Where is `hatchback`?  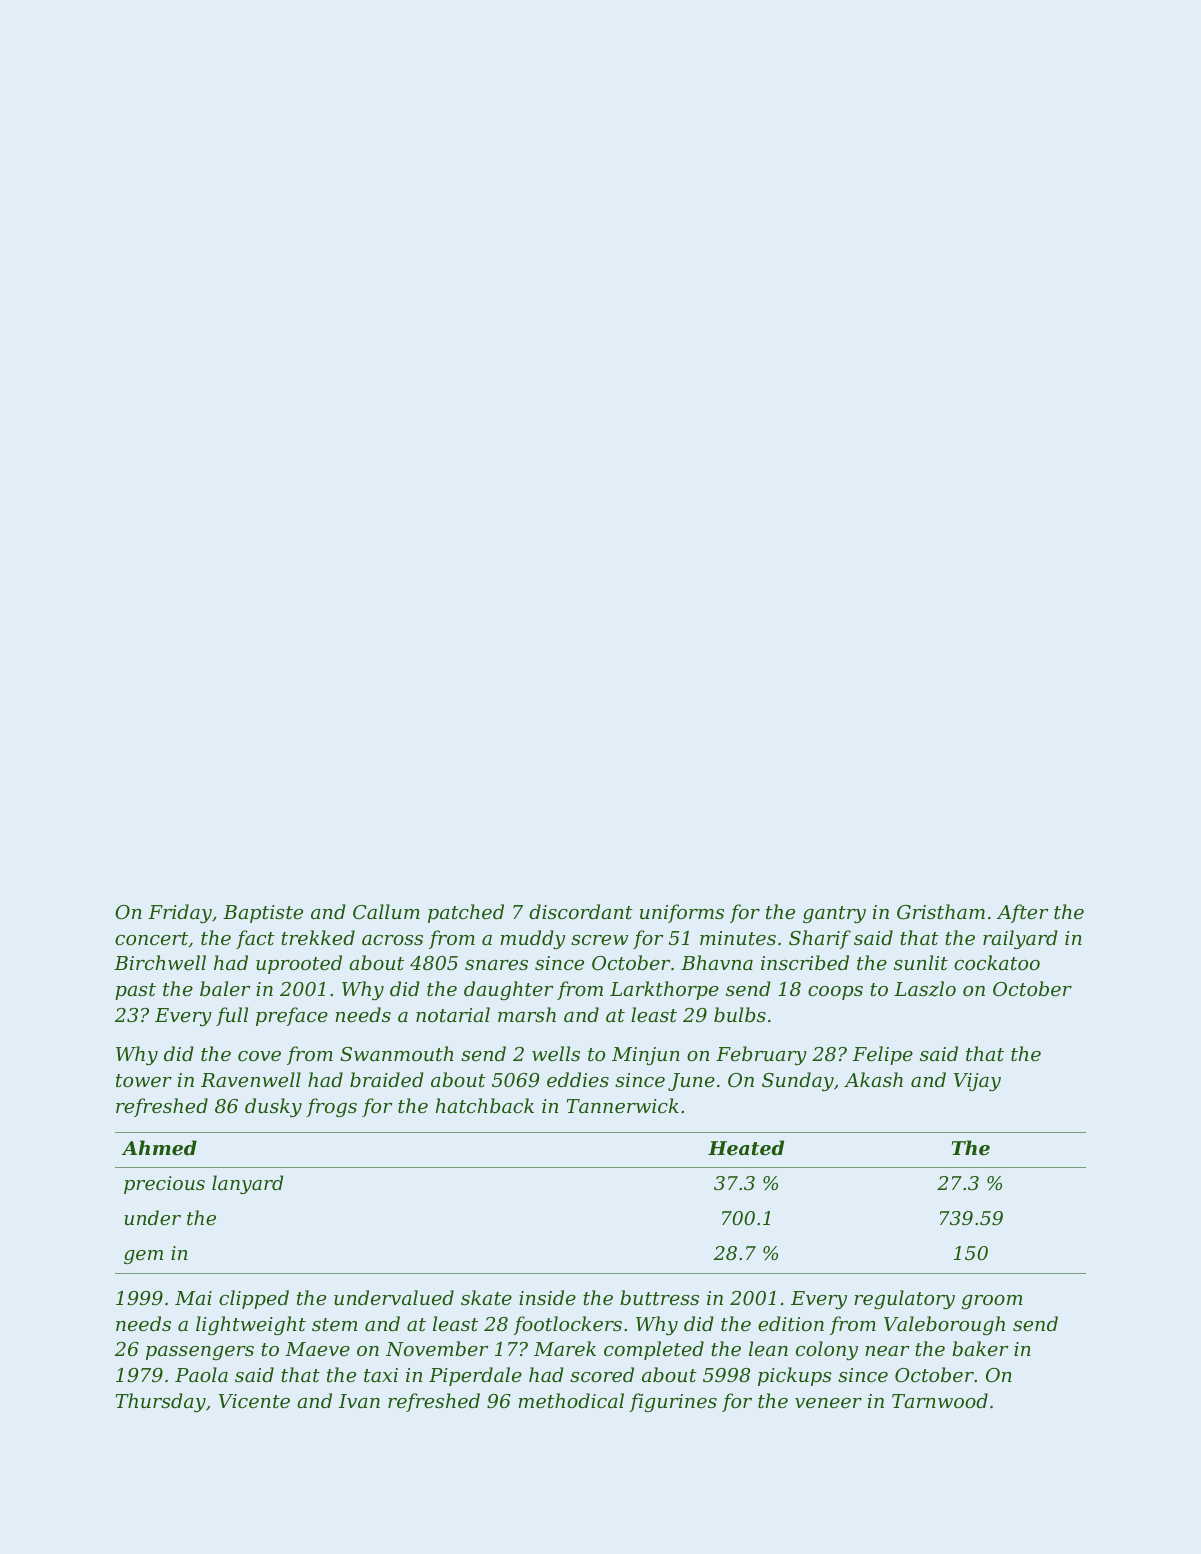 hatchback is located at coordinates (485, 1105).
